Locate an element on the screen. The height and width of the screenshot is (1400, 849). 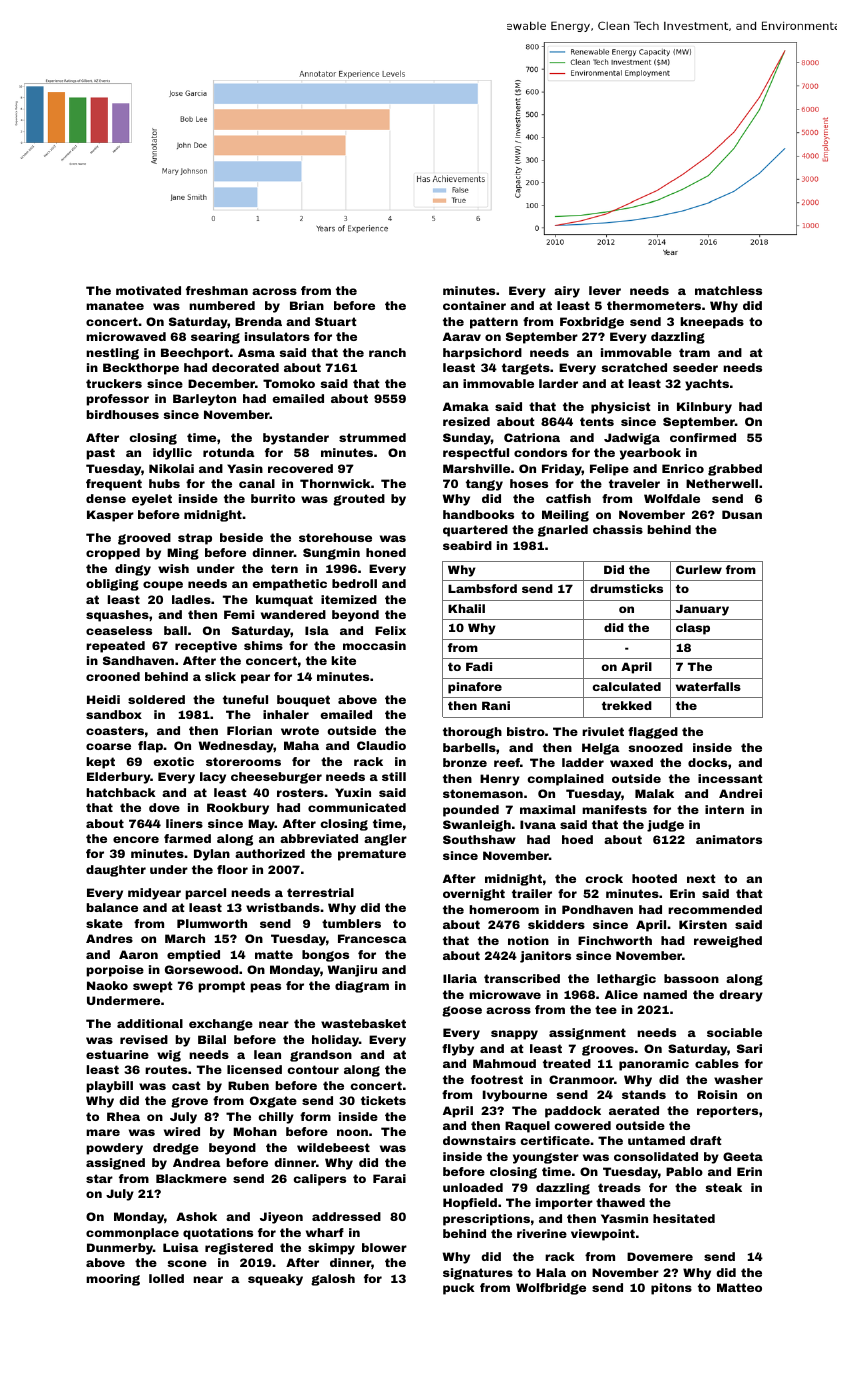
peas is located at coordinates (265, 988).
